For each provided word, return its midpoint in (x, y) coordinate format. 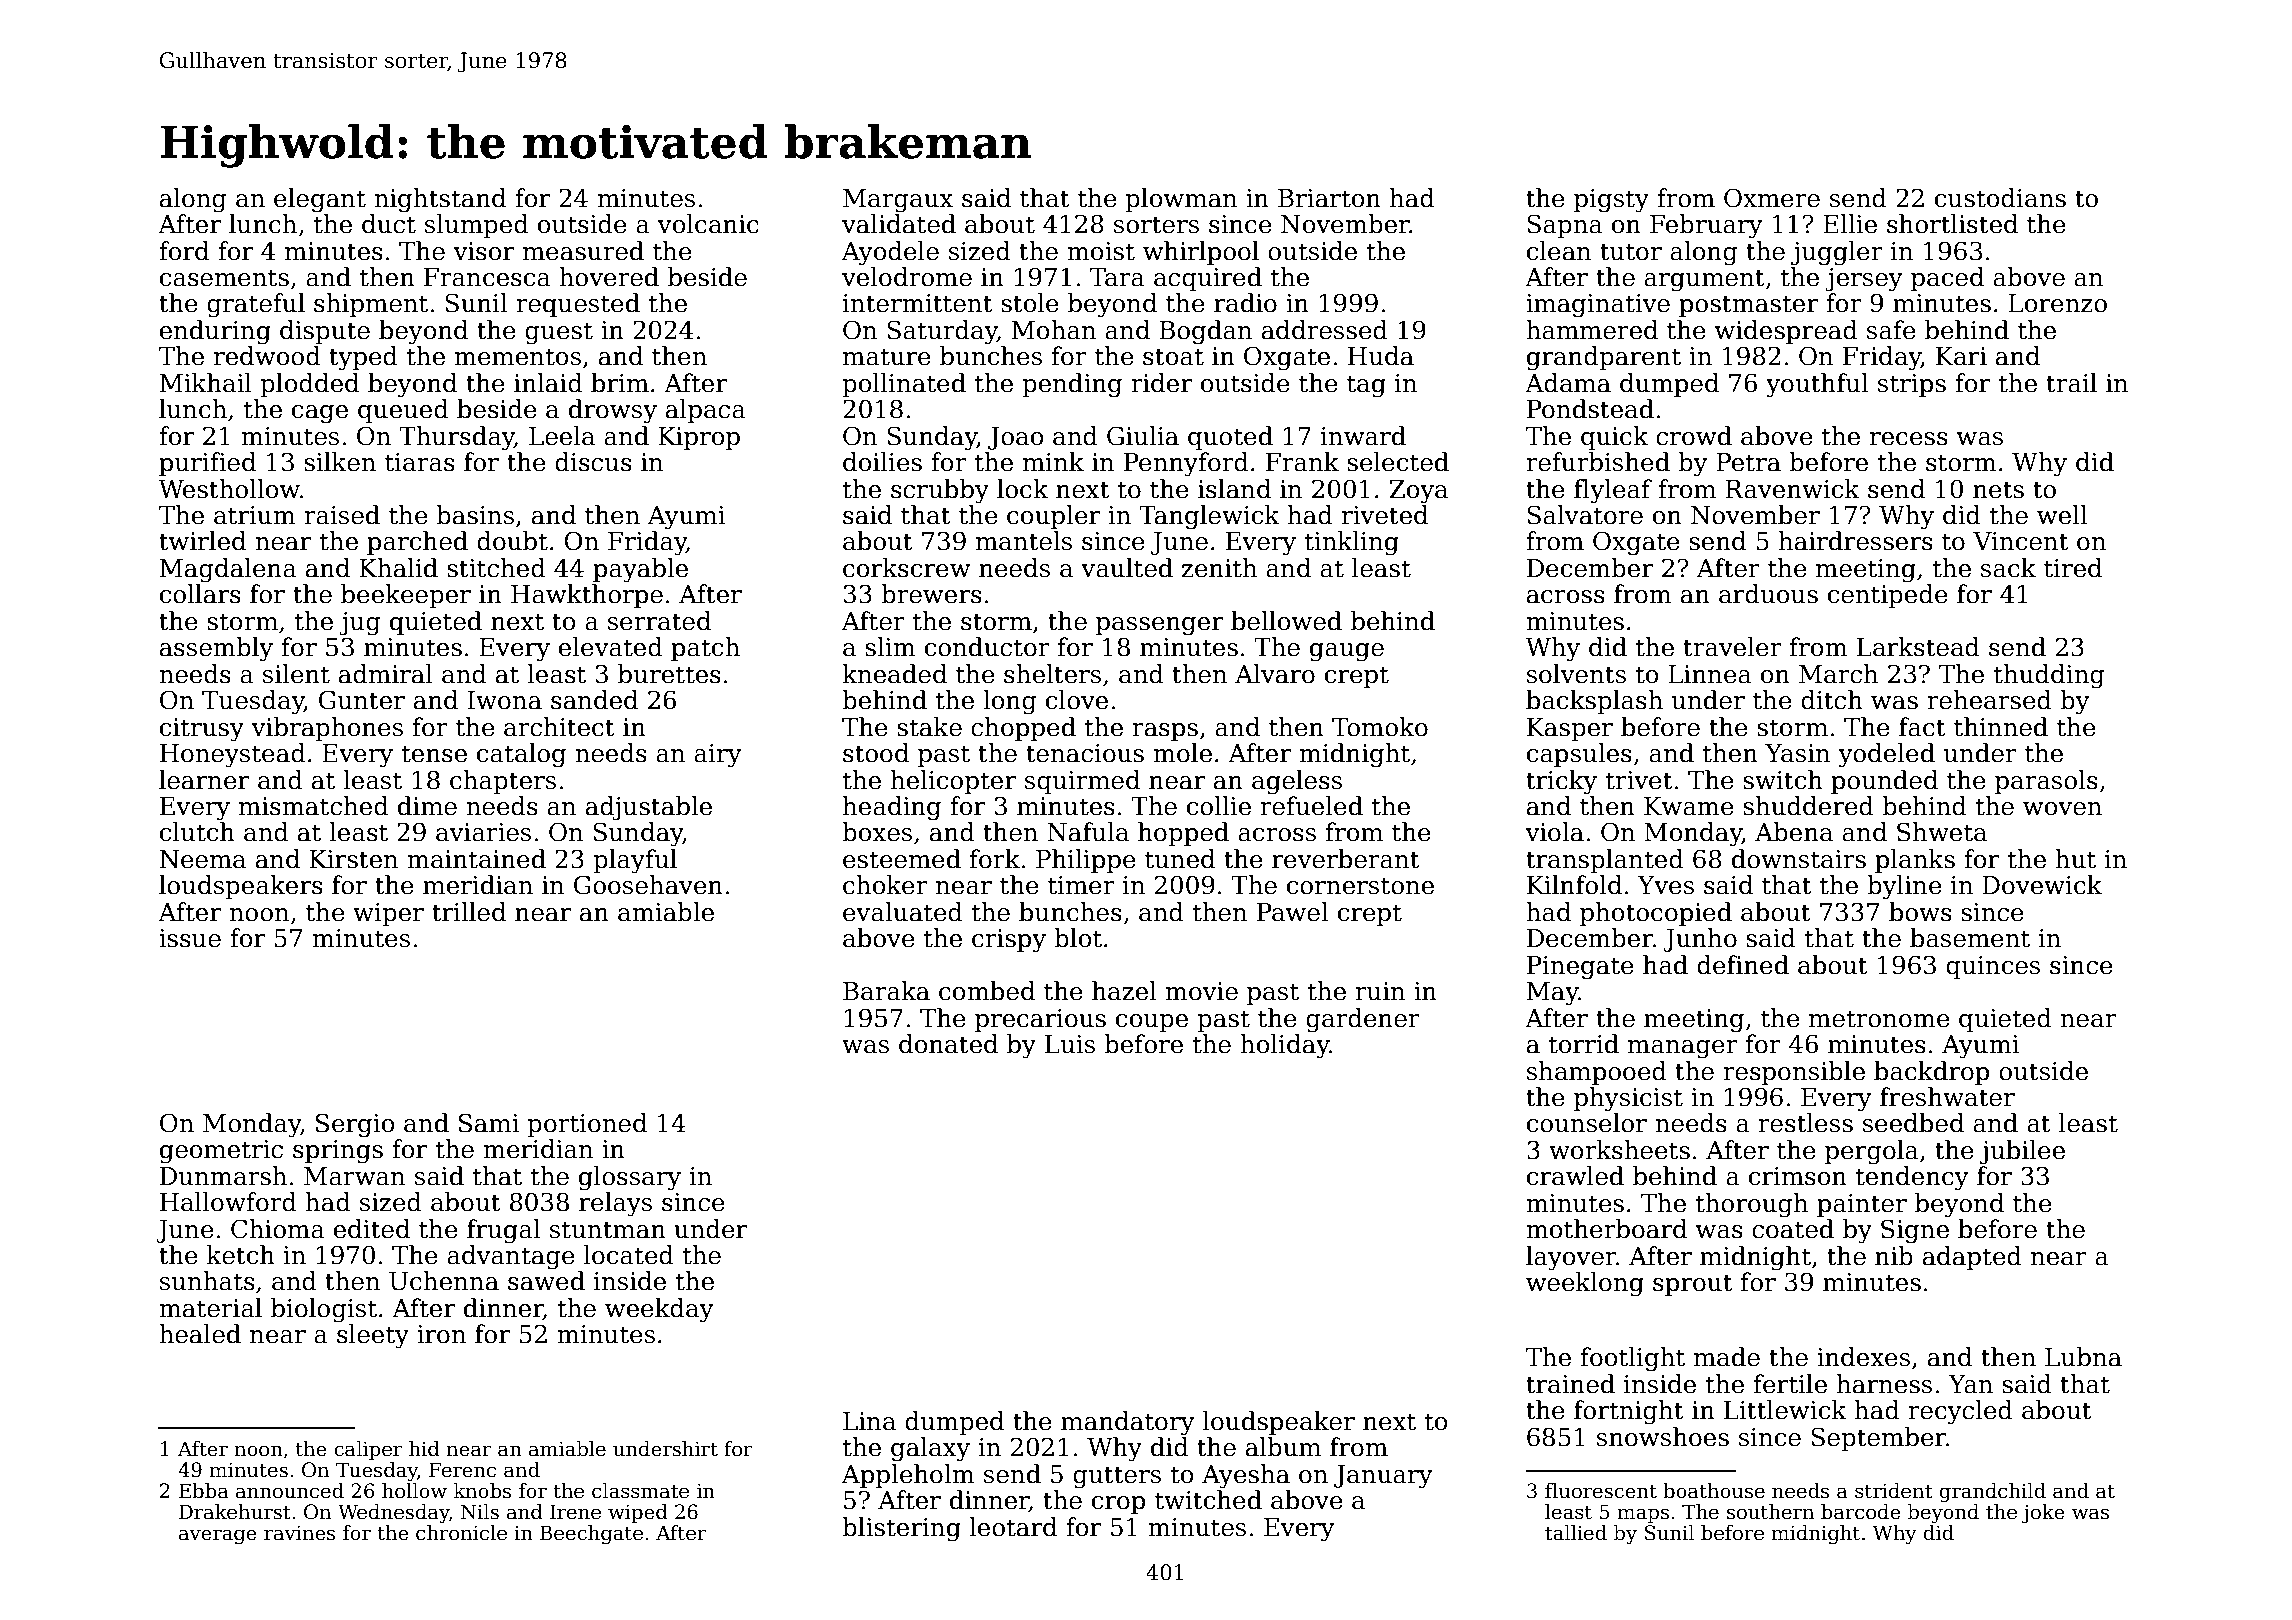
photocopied (1656, 914)
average (218, 1537)
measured (583, 251)
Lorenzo (2057, 303)
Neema (203, 859)
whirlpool (1201, 253)
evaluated (903, 912)
